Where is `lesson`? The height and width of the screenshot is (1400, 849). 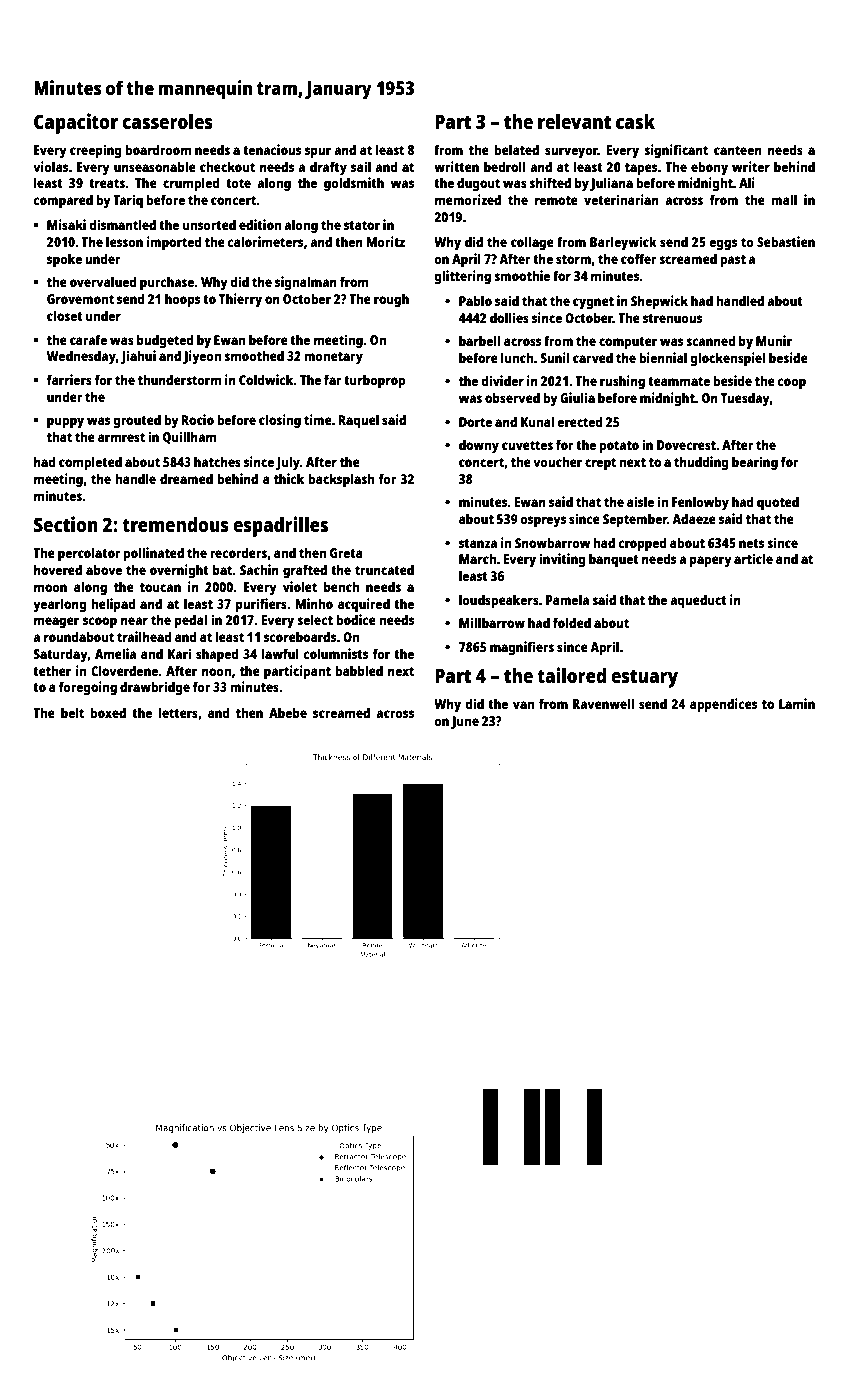
lesson is located at coordinates (124, 241).
